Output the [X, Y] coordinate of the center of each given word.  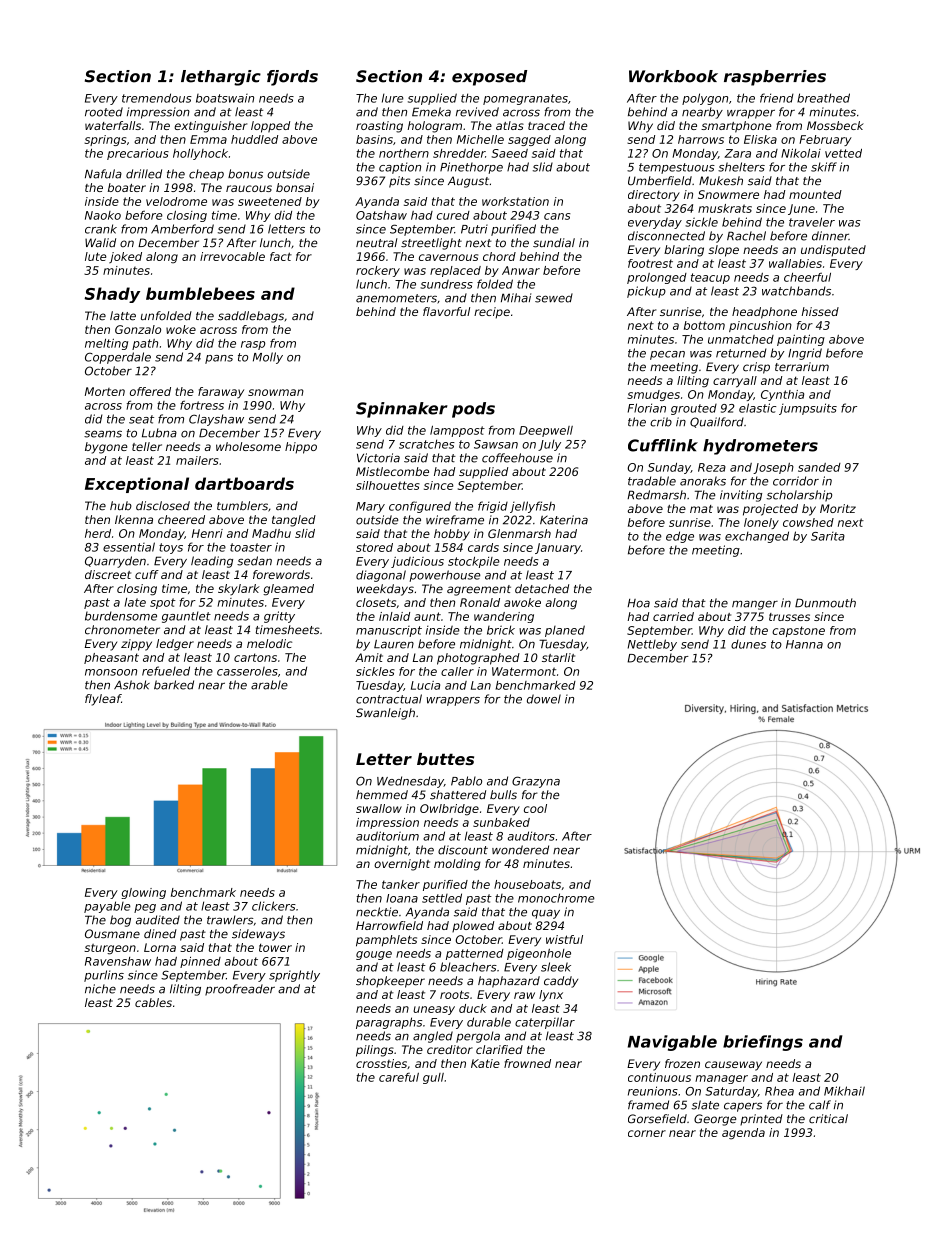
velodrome [176, 201]
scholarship [799, 496]
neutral [377, 243]
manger [755, 605]
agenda [743, 1134]
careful [399, 1077]
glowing [143, 893]
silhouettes [388, 485]
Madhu [271, 533]
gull [433, 1078]
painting [801, 340]
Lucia [425, 685]
